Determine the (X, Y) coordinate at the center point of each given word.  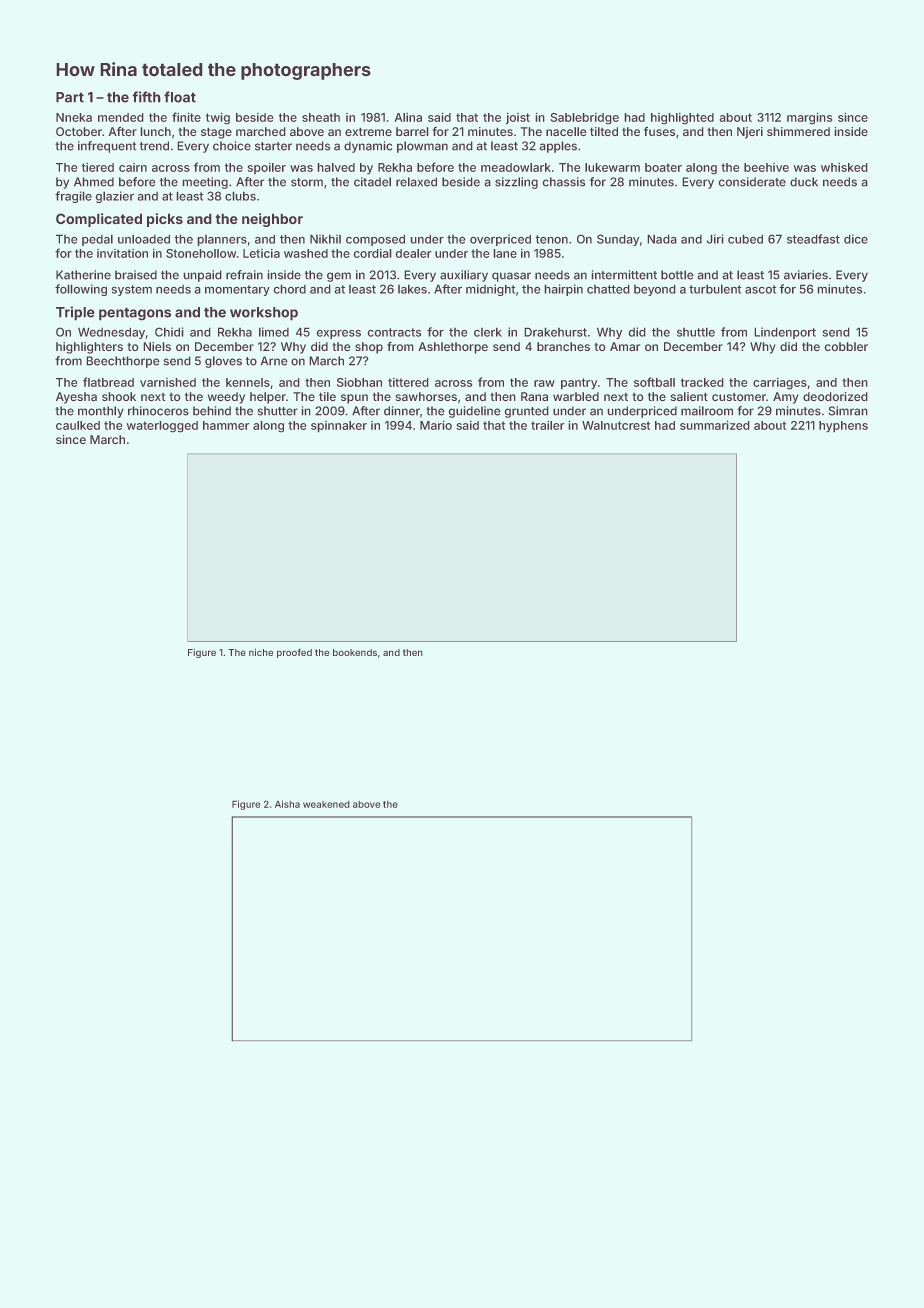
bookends (355, 652)
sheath (321, 117)
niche (261, 652)
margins (809, 118)
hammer (226, 425)
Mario (436, 425)
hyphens (843, 426)
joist (518, 118)
